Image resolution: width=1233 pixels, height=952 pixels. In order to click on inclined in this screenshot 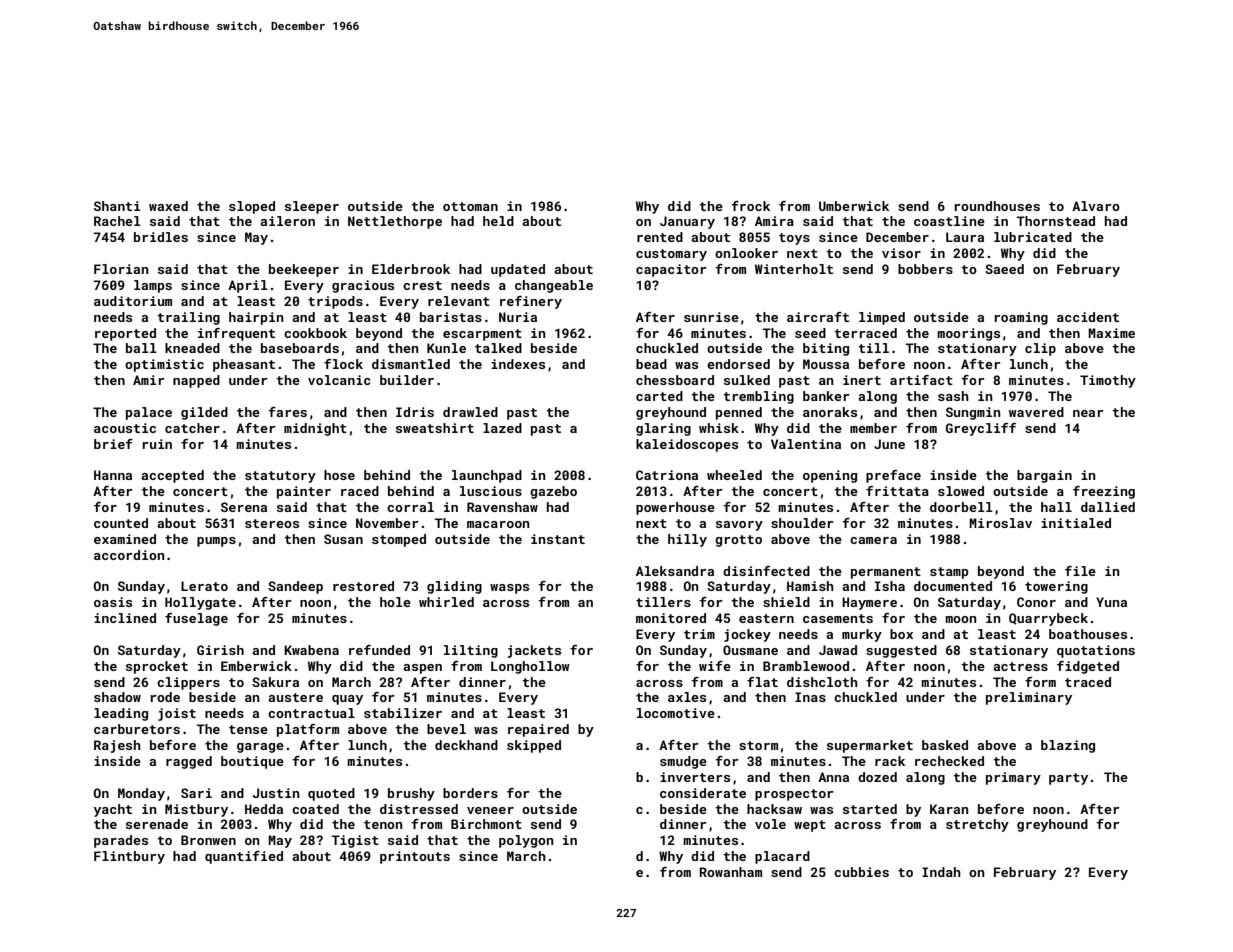, I will do `click(125, 618)`.
